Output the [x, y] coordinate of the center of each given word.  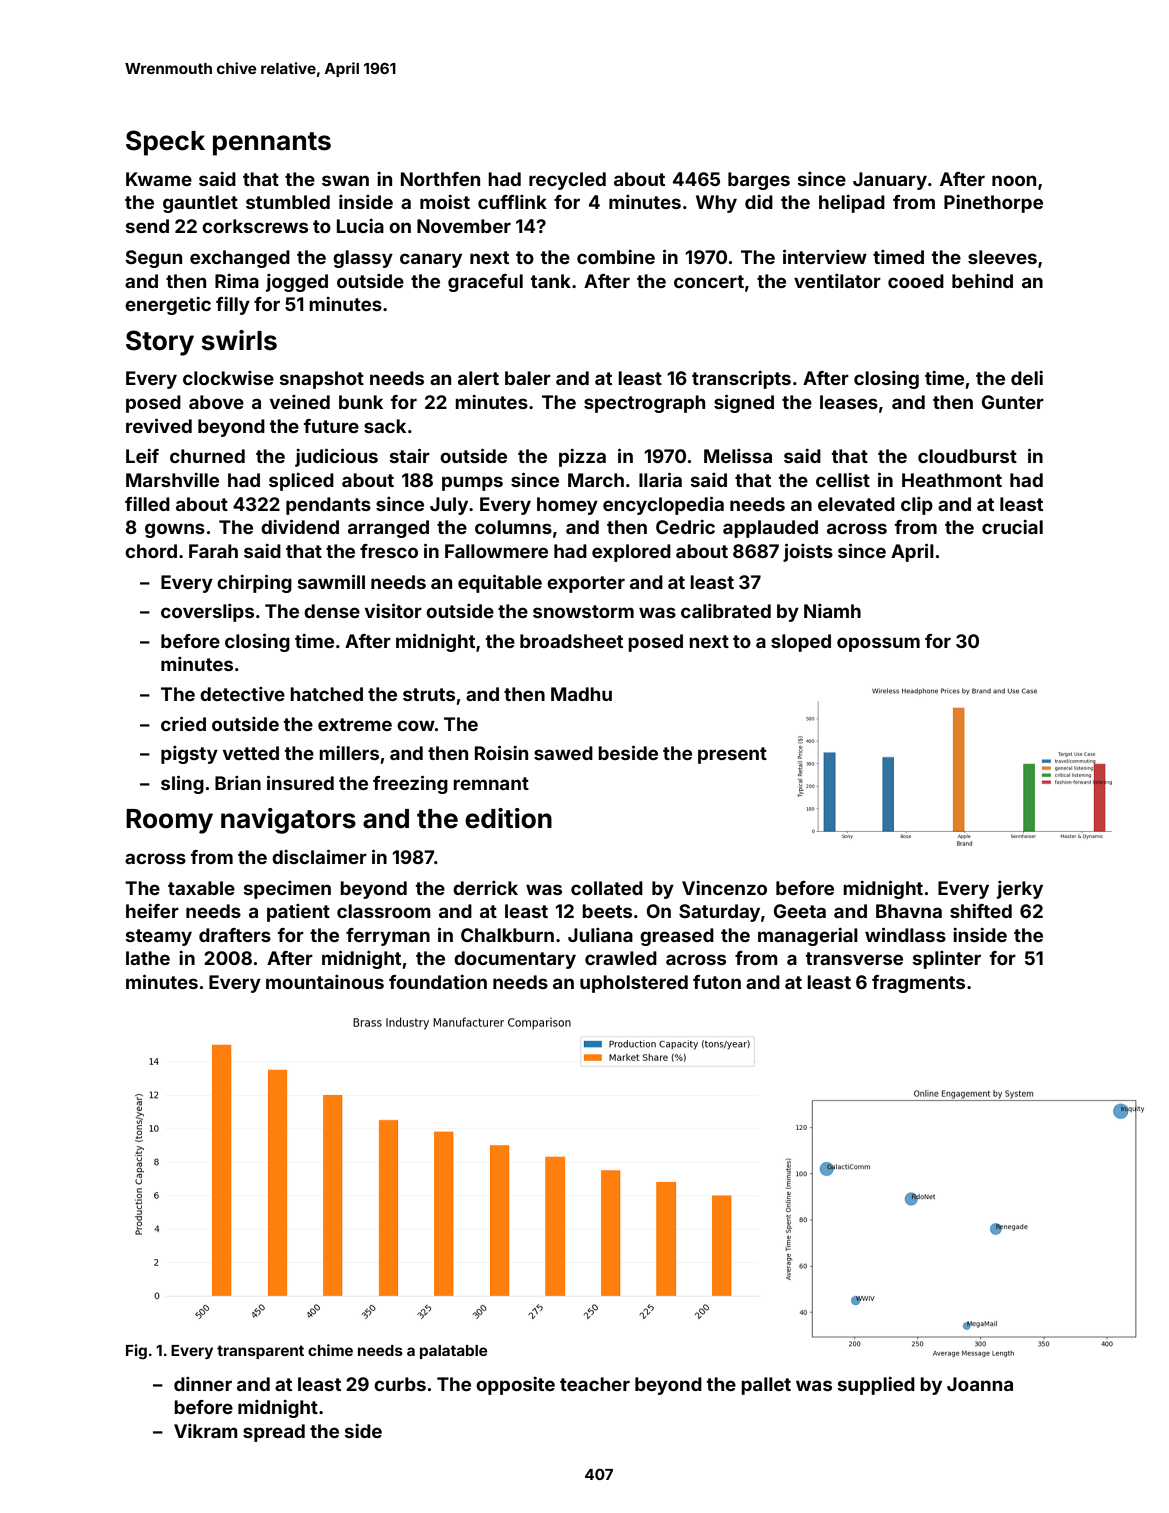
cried [183, 724]
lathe [148, 958]
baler [528, 378]
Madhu [581, 694]
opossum [878, 644]
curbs [400, 1384]
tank [551, 281]
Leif [142, 456]
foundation [438, 982]
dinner [203, 1384]
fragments [918, 984]
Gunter [1013, 402]
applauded [770, 529]
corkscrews [255, 226]
